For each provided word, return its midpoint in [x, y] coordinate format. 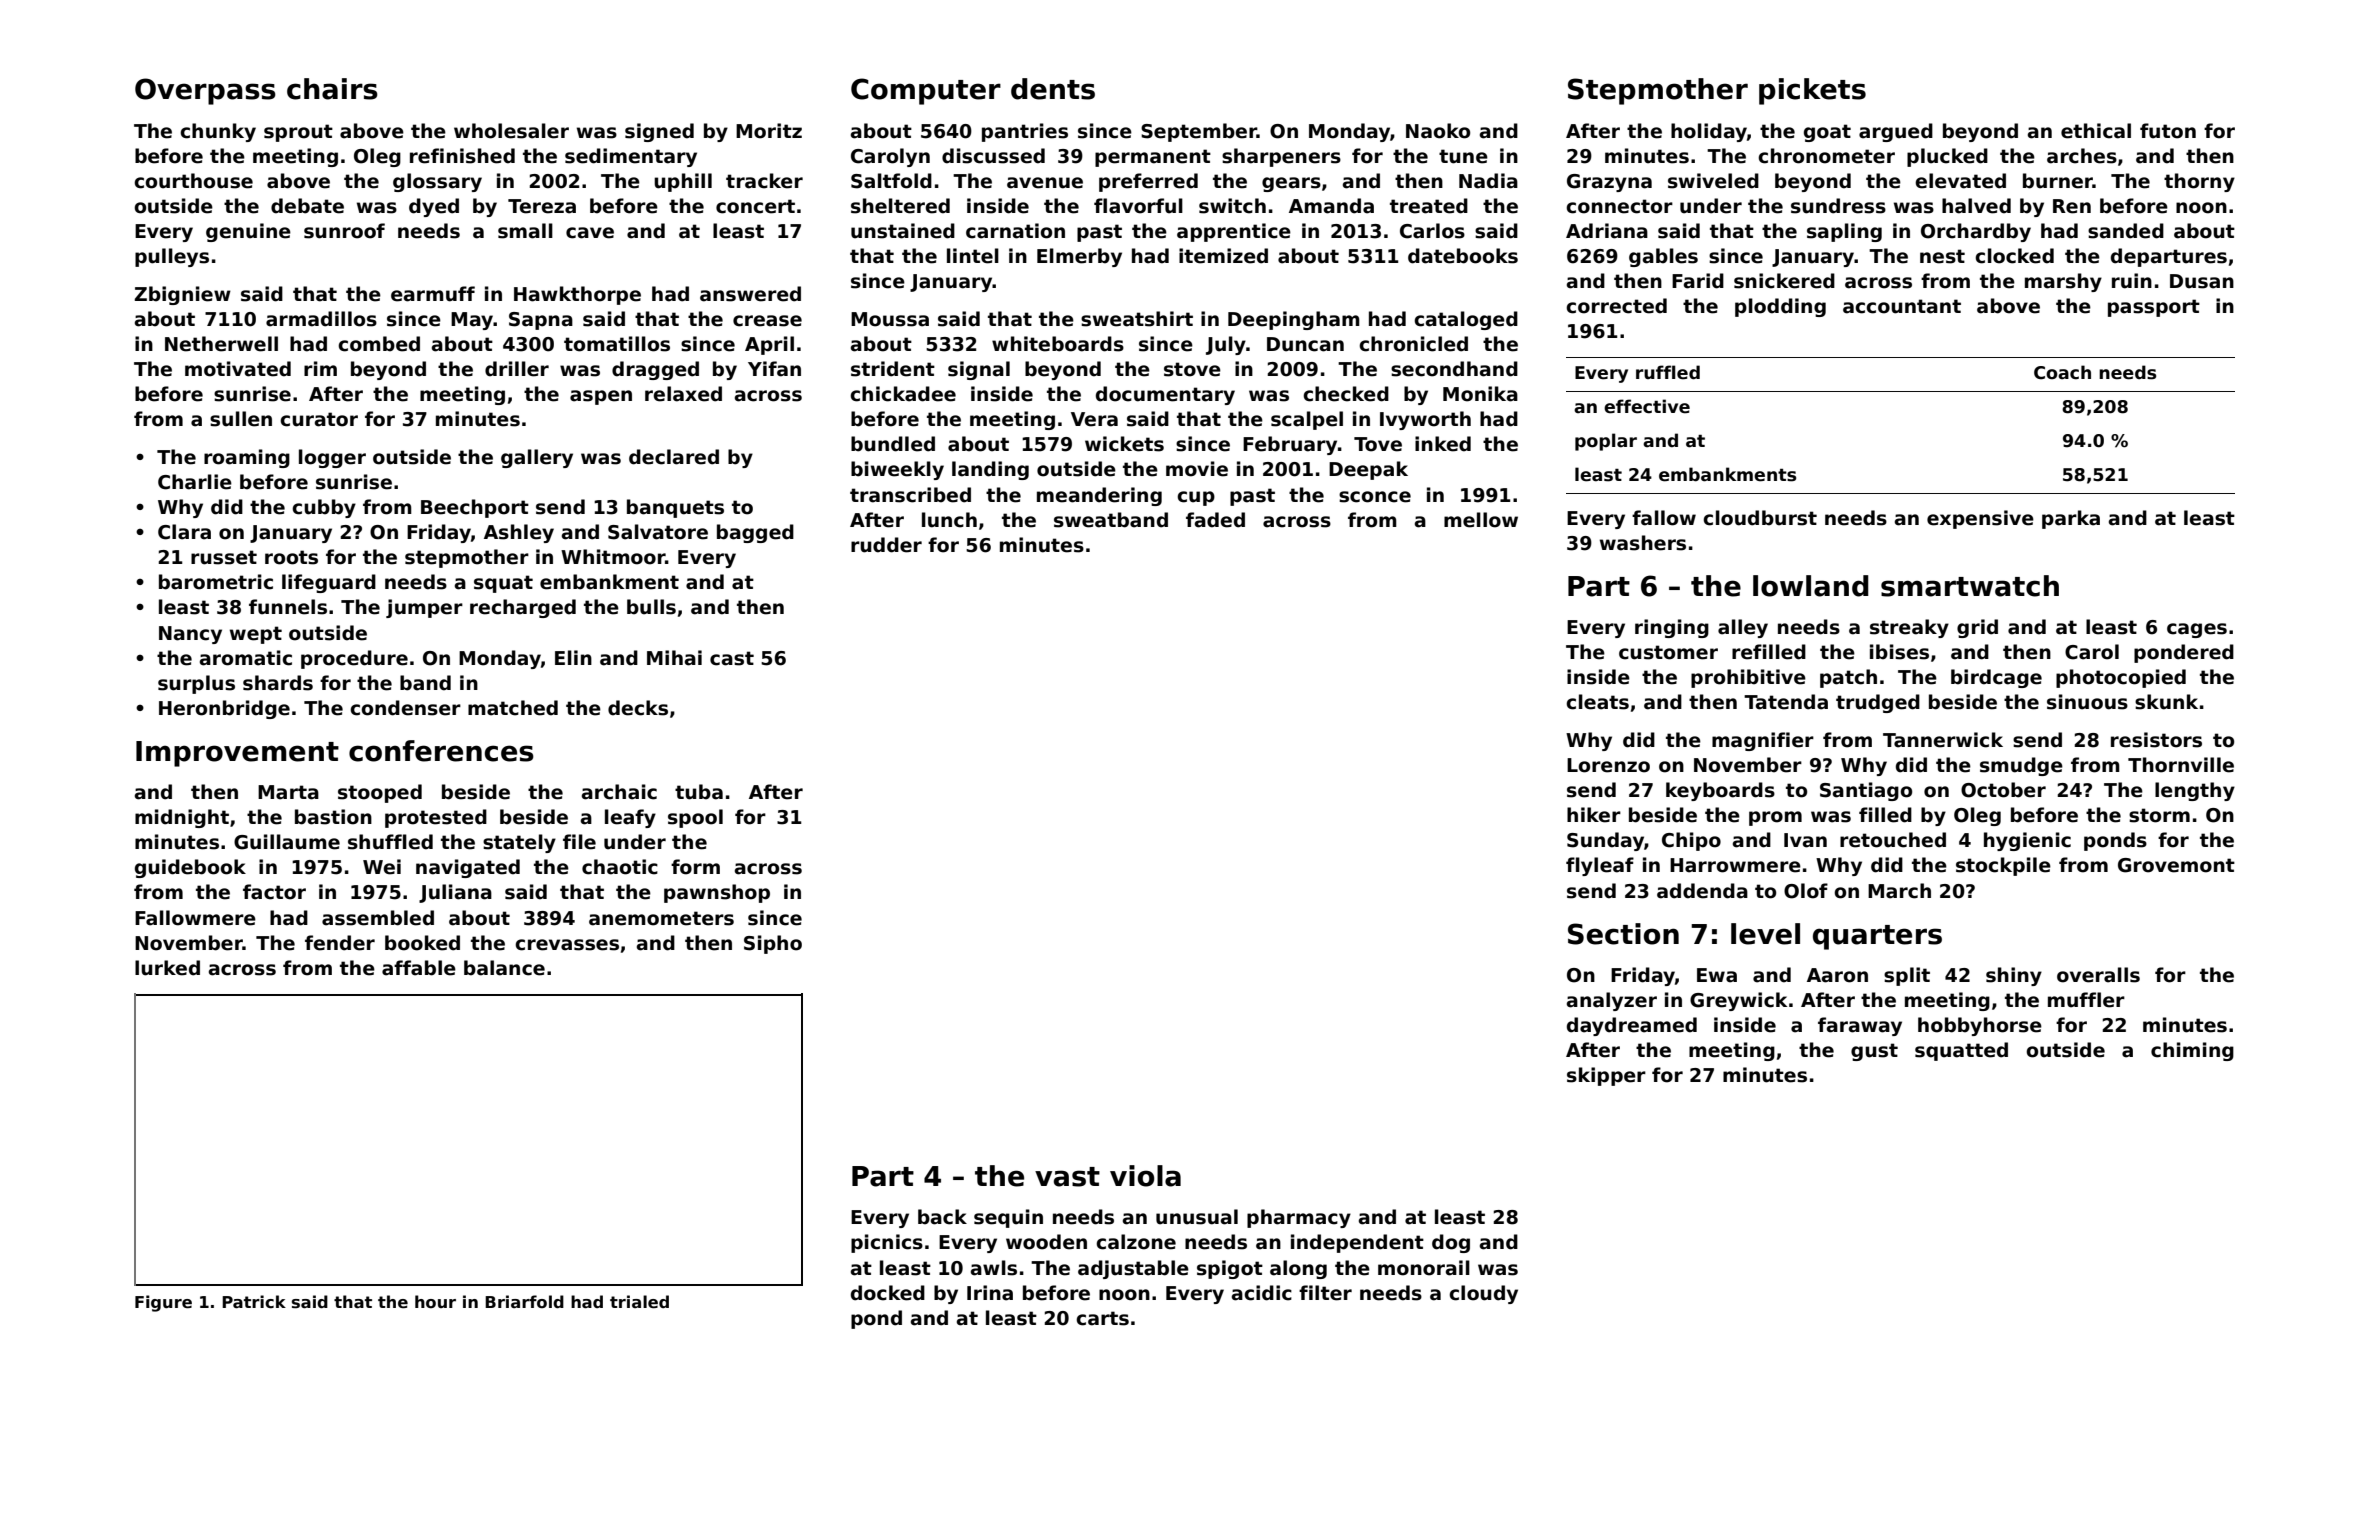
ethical [2096, 131]
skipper [1606, 1076]
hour [435, 1301]
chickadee [903, 394]
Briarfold [524, 1301]
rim [320, 368]
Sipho [773, 944]
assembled [378, 918]
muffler [2086, 1000]
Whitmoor [613, 557]
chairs [332, 89]
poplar [1606, 442]
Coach [2062, 372]
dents [1053, 89]
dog [1451, 1243]
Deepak [1368, 470]
